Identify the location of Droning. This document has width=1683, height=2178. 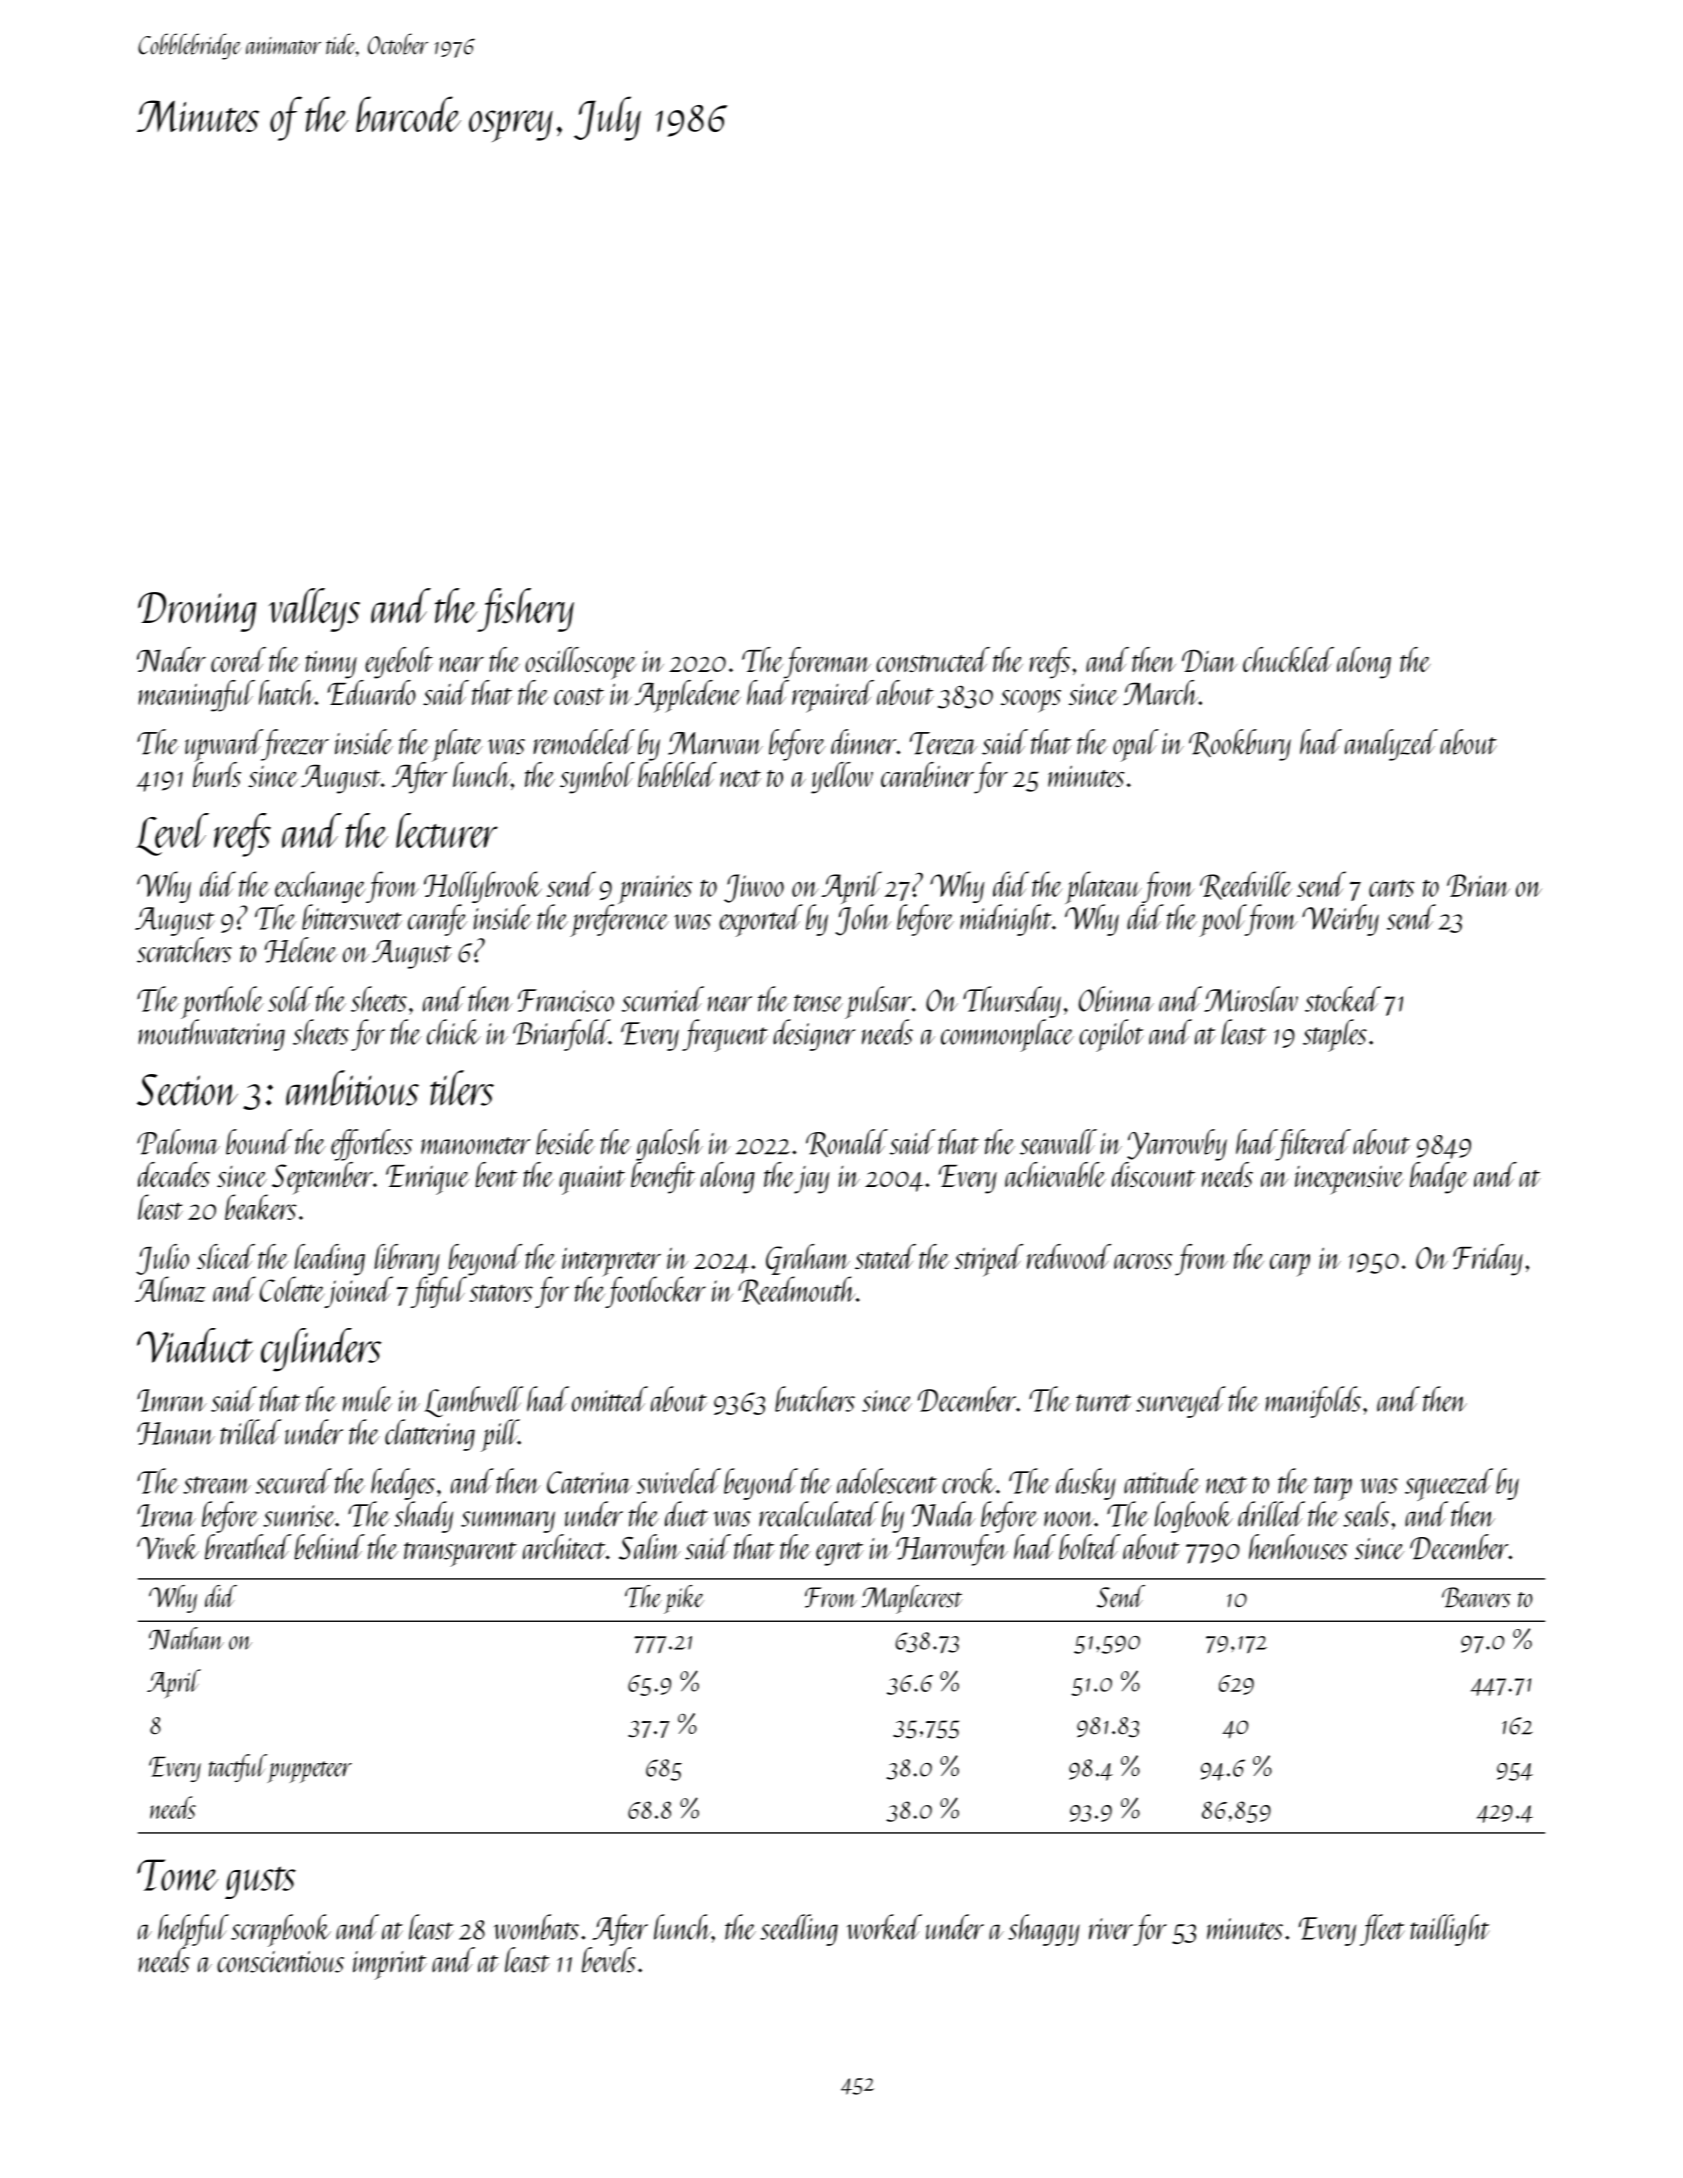
(197, 612).
